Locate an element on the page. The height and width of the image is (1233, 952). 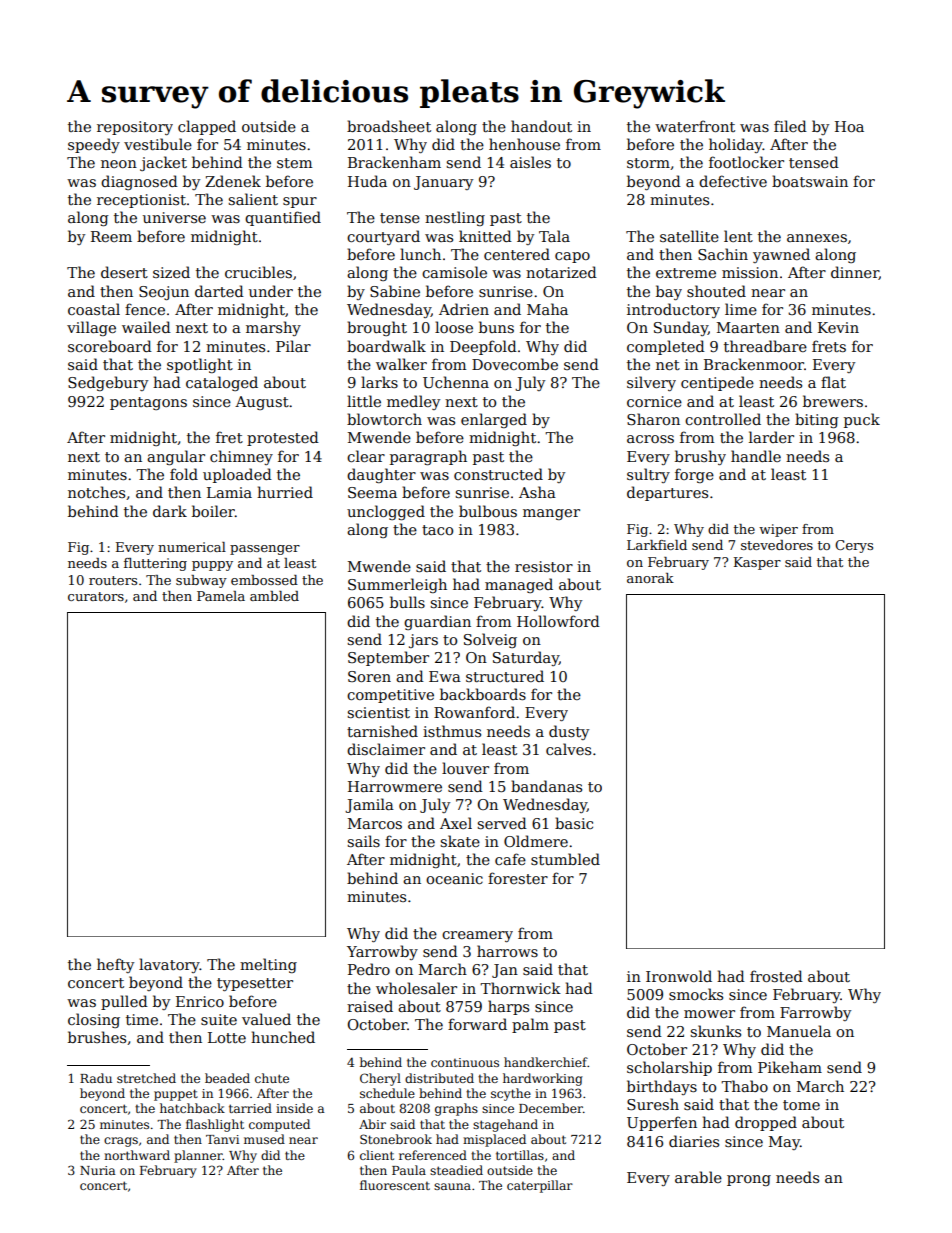
referenced is located at coordinates (433, 1155).
